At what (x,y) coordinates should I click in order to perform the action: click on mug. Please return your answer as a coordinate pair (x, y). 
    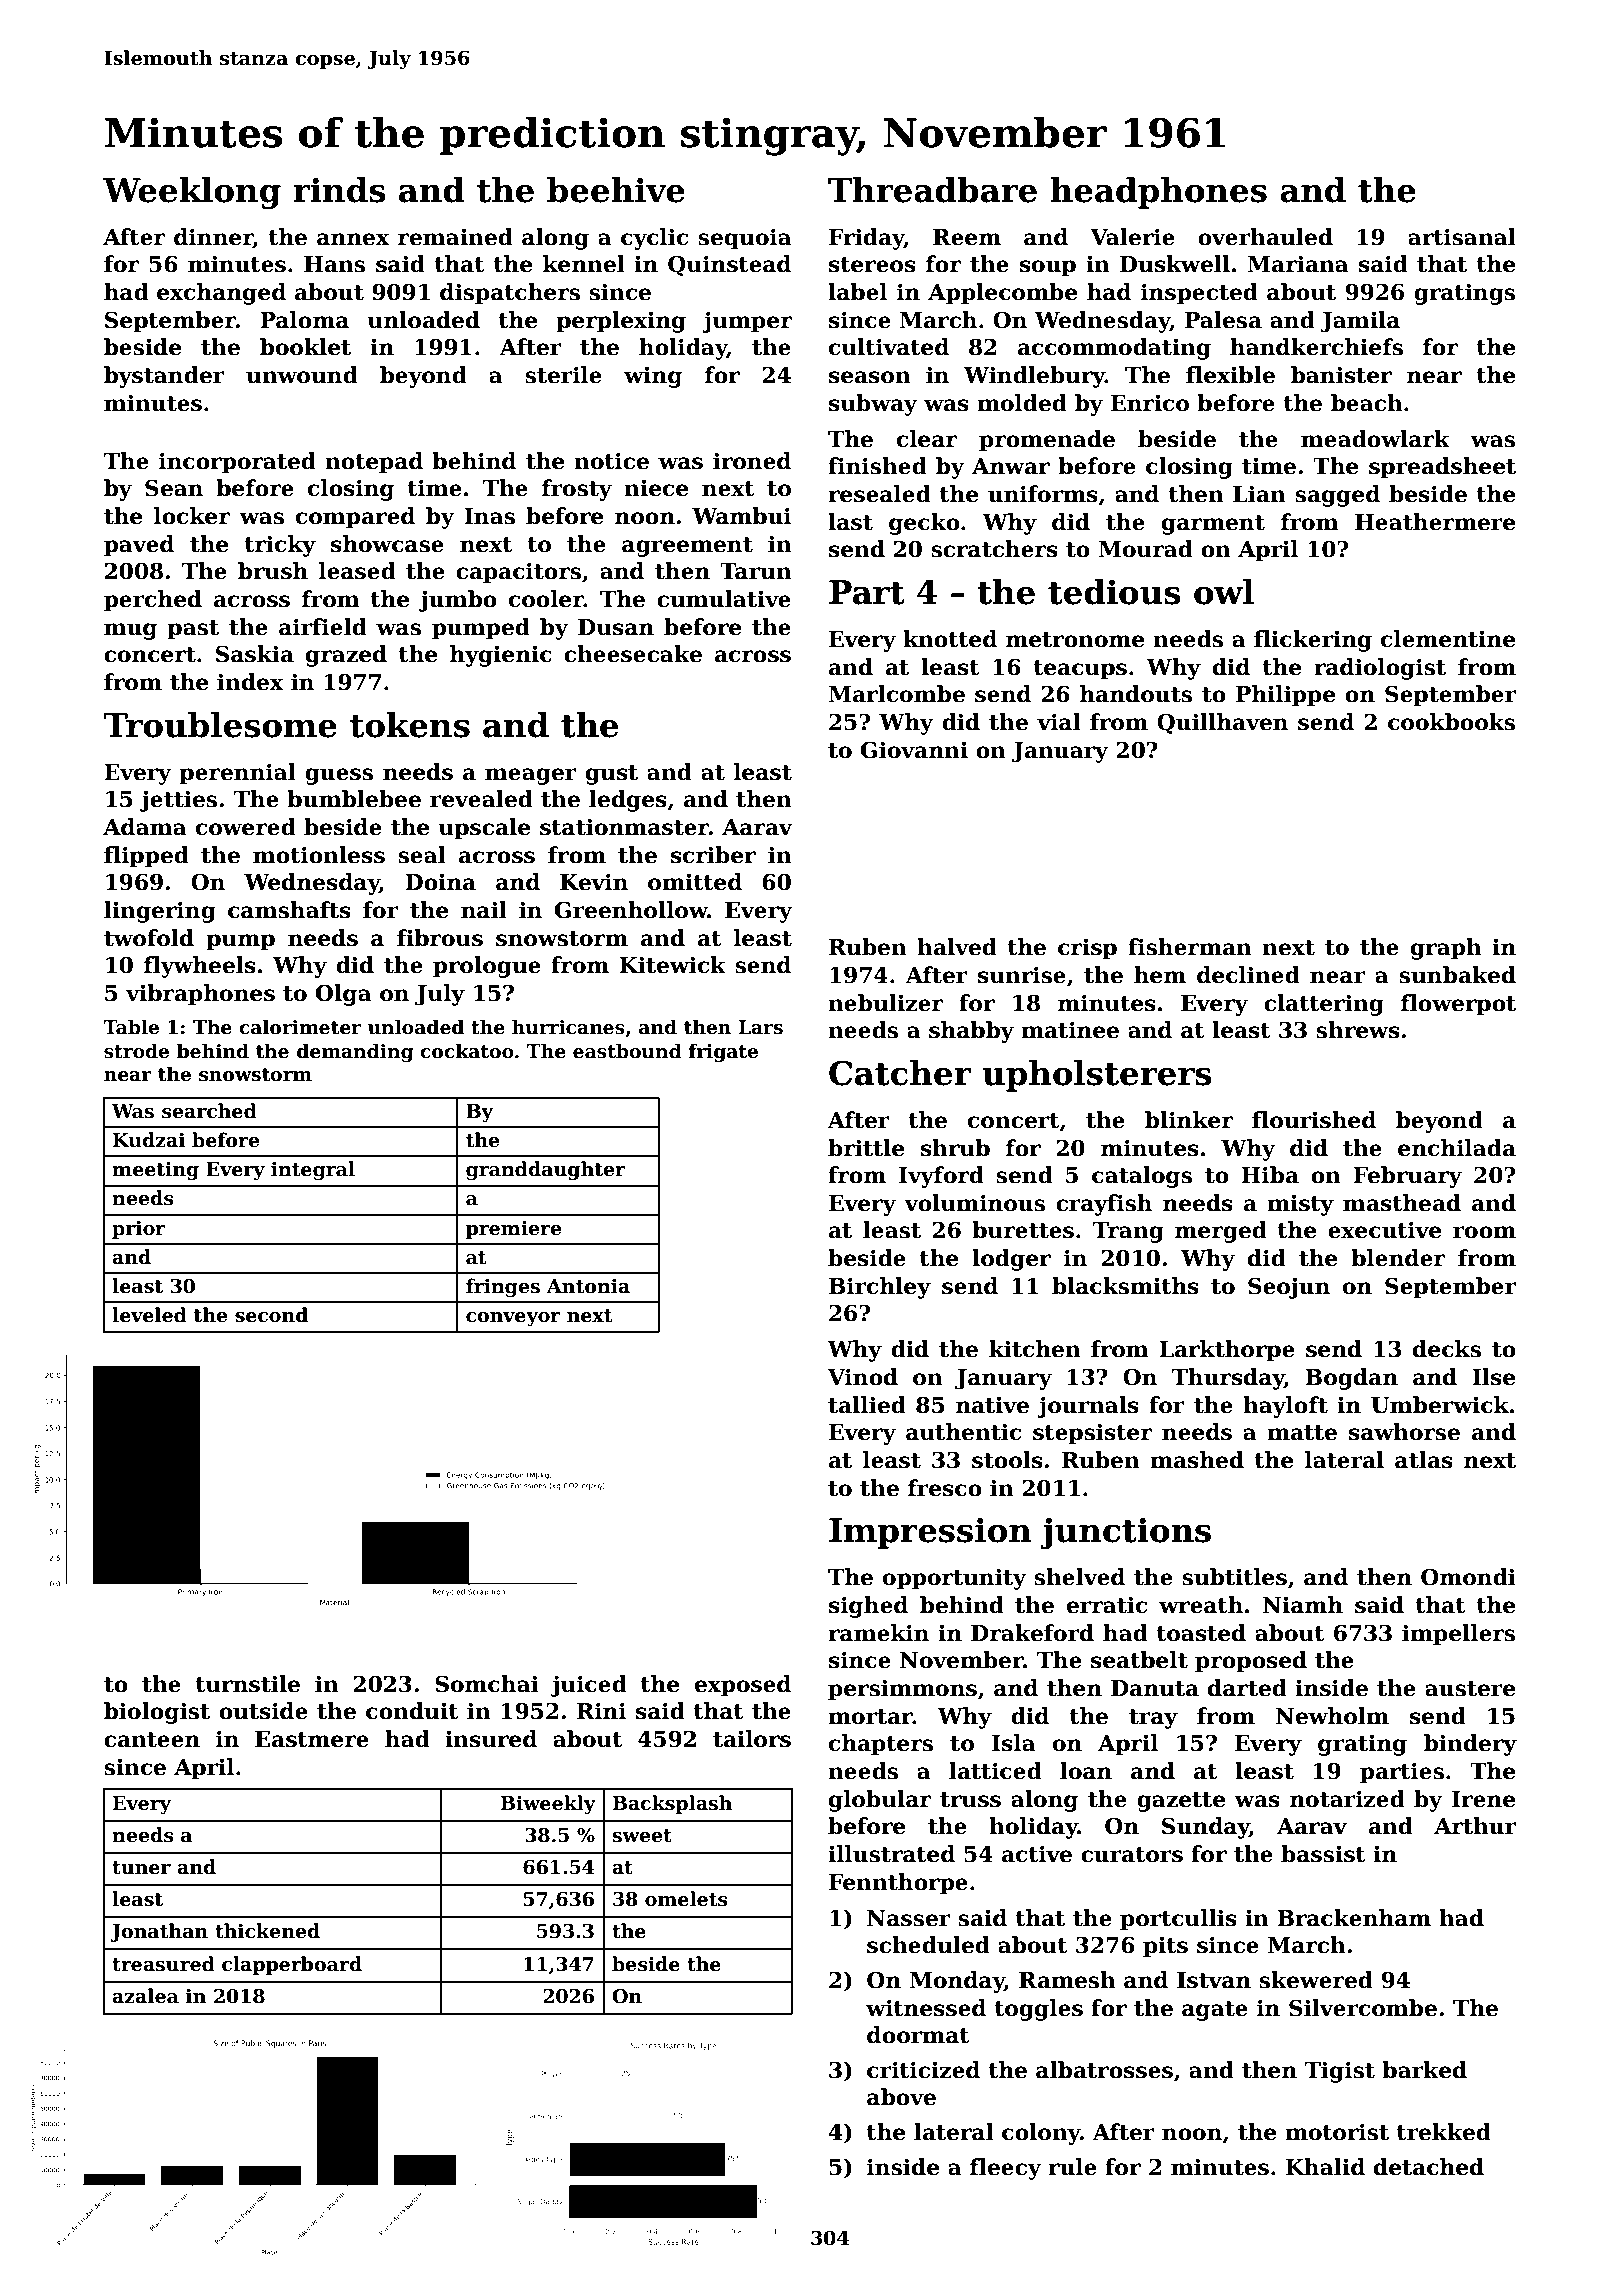
    Looking at the image, I should click on (130, 631).
